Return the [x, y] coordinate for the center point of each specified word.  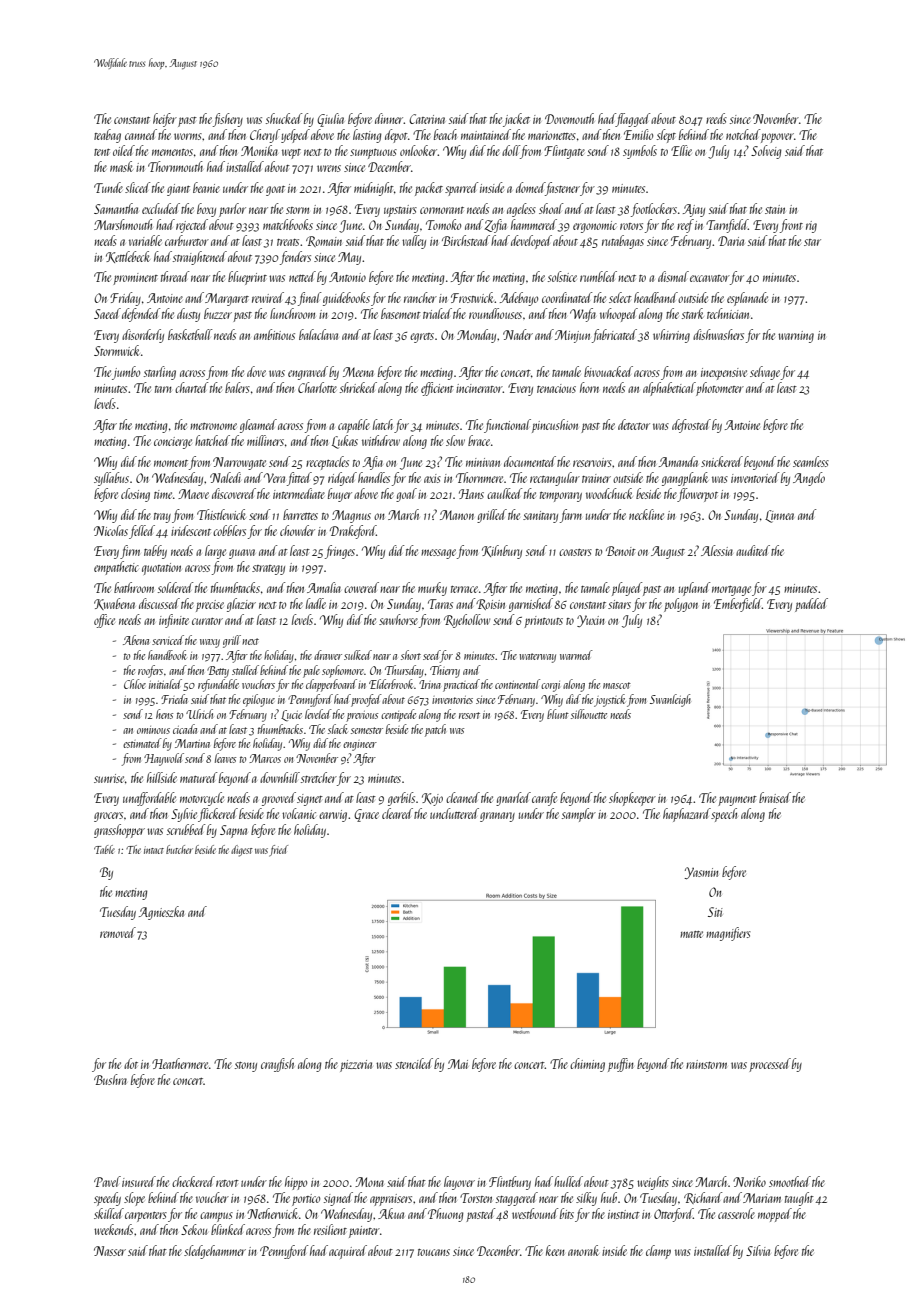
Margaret [227, 299]
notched [743, 134]
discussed [159, 603]
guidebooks [346, 299]
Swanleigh [670, 700]
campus [216, 1217]
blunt [558, 714]
